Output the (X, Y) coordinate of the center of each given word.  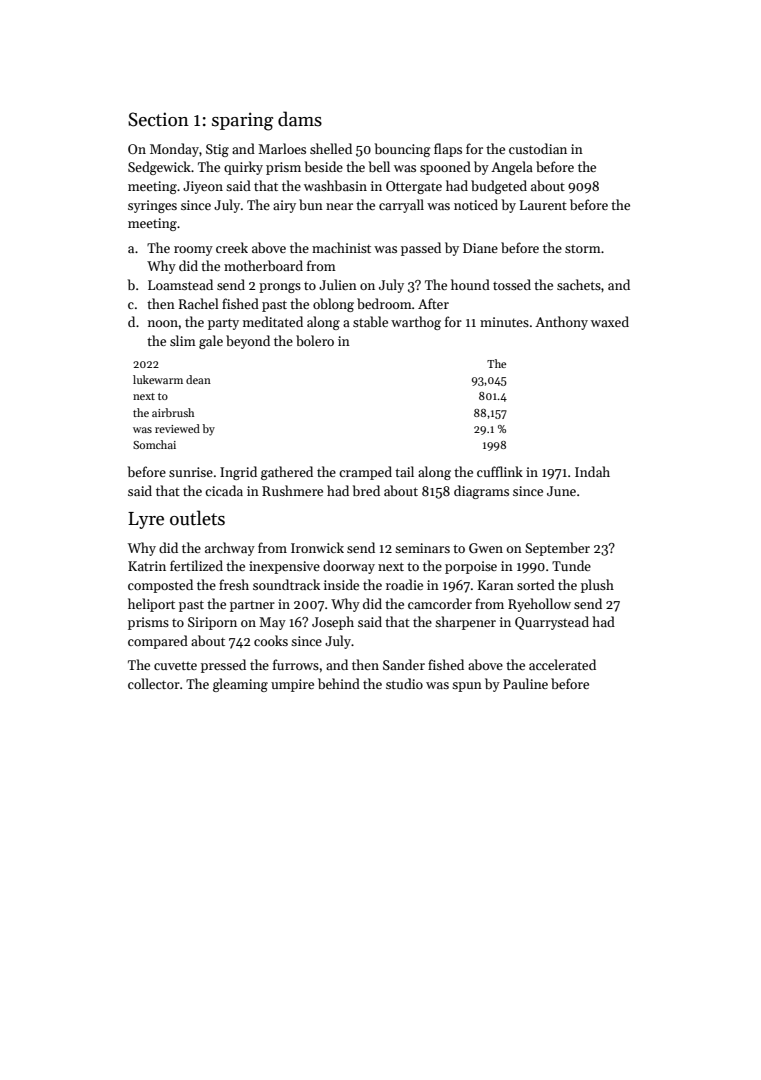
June (561, 491)
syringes (152, 206)
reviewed (177, 428)
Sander (404, 664)
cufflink (500, 471)
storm (583, 249)
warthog (416, 323)
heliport (151, 605)
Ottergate (414, 187)
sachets (579, 284)
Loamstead (180, 284)
